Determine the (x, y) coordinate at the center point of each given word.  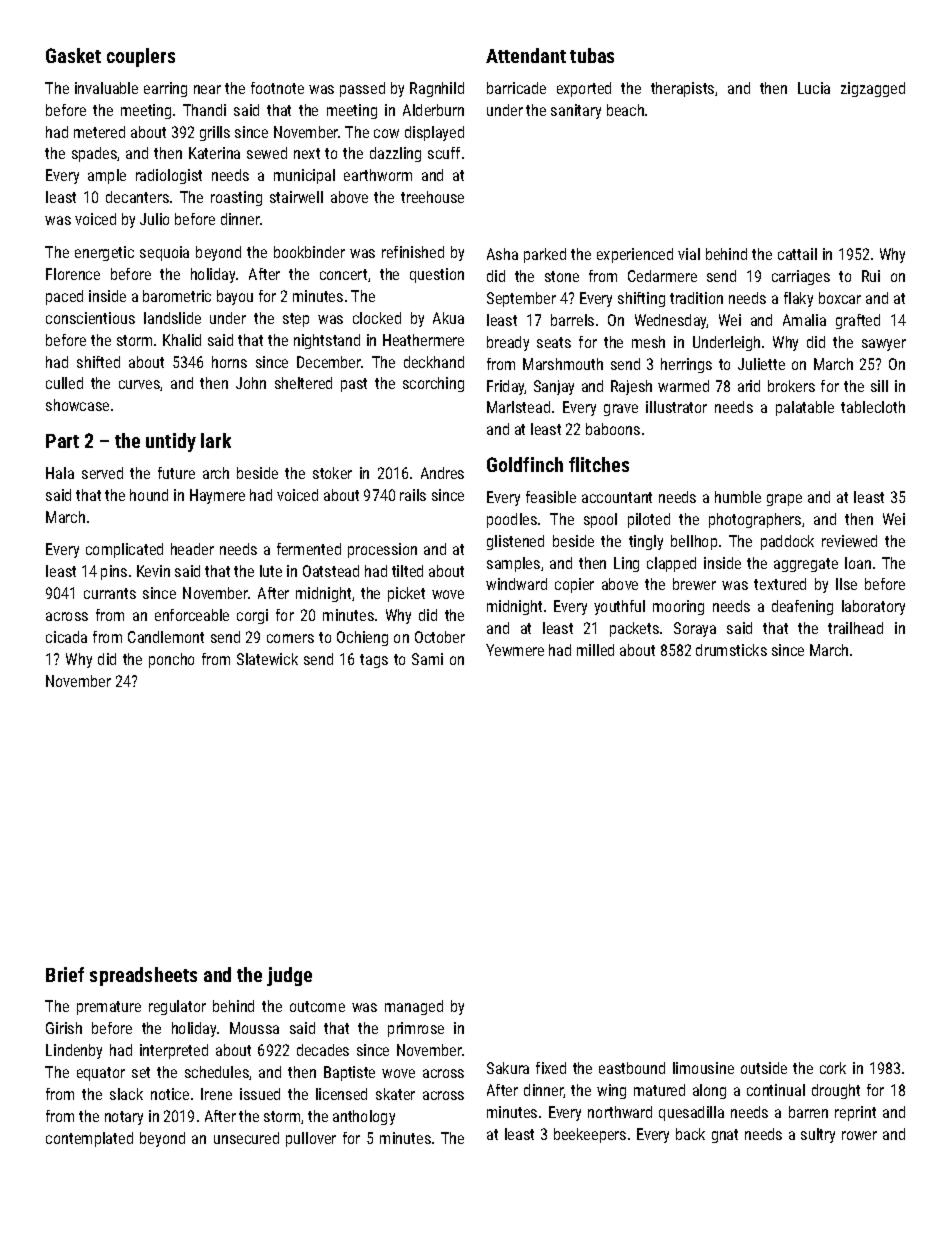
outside (764, 1068)
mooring (678, 607)
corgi (252, 616)
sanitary (576, 111)
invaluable (106, 88)
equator (101, 1074)
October (440, 637)
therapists (682, 89)
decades (323, 1050)
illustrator (676, 407)
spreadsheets (143, 976)
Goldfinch (525, 464)
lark (216, 440)
